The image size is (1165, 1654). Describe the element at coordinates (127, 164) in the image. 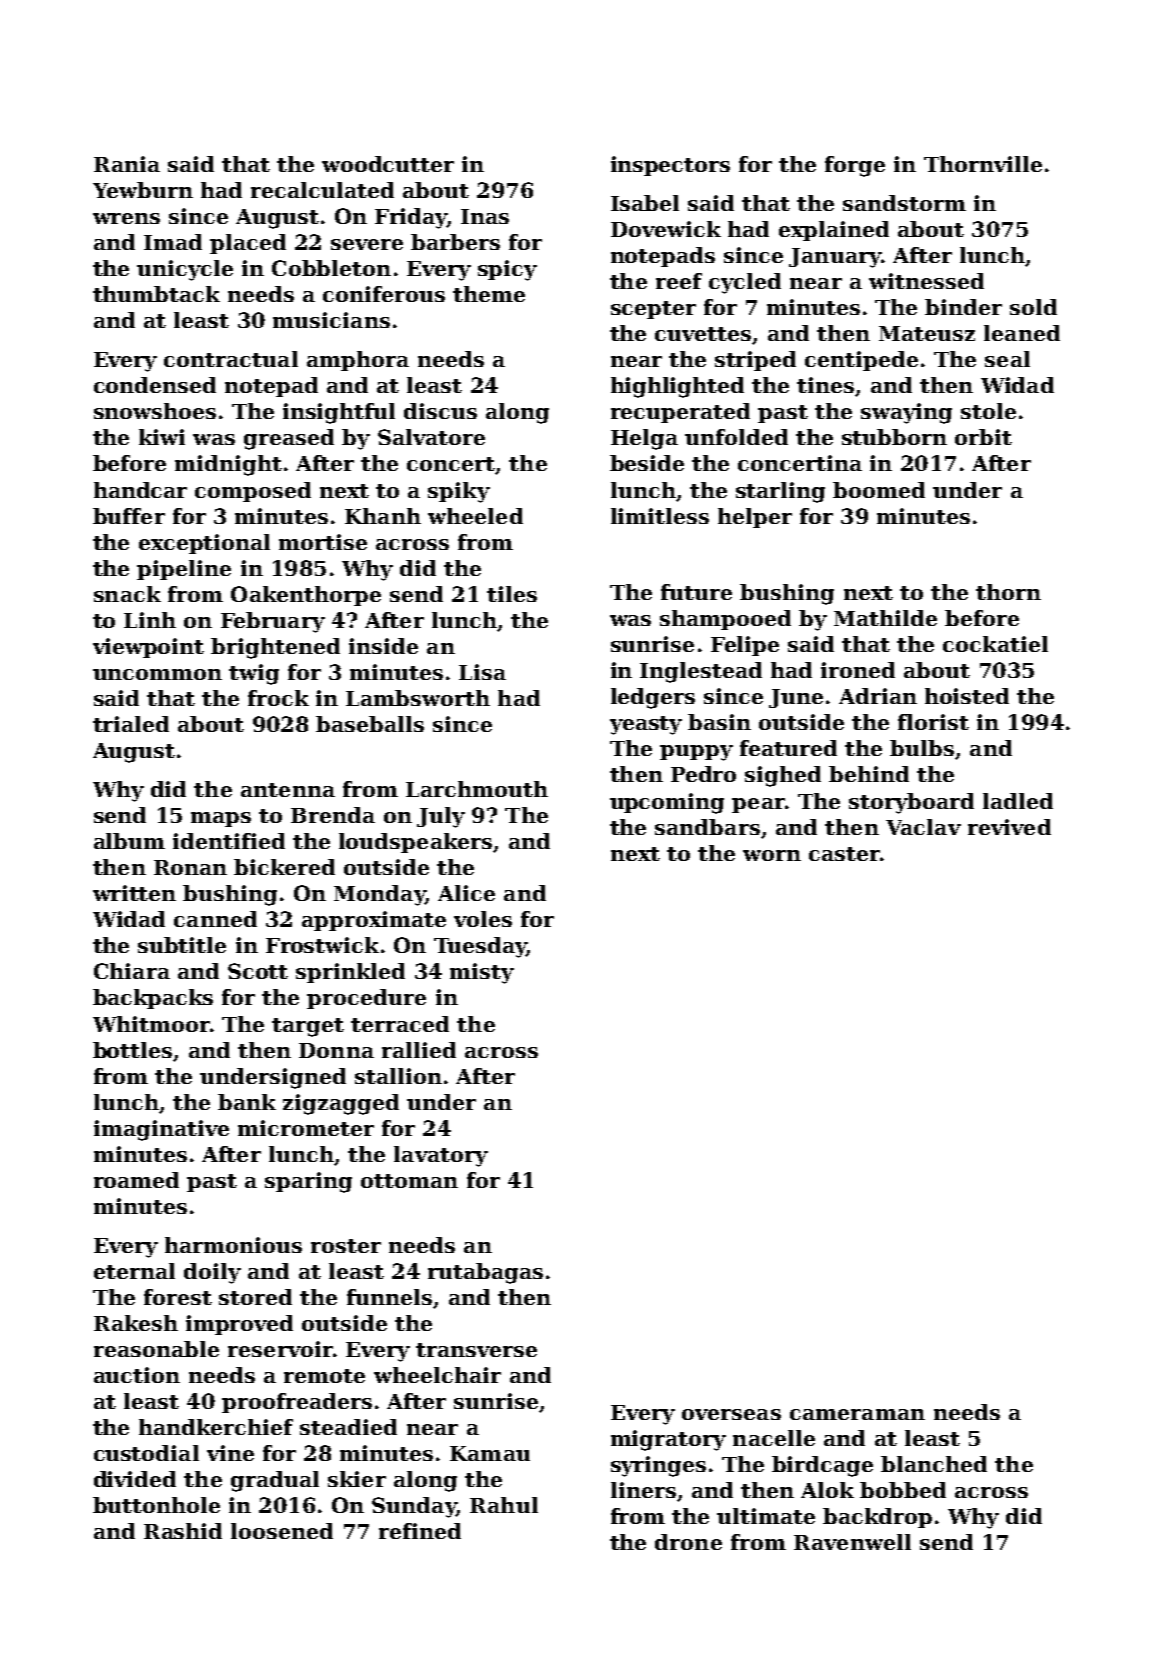

I see `Rania` at that location.
